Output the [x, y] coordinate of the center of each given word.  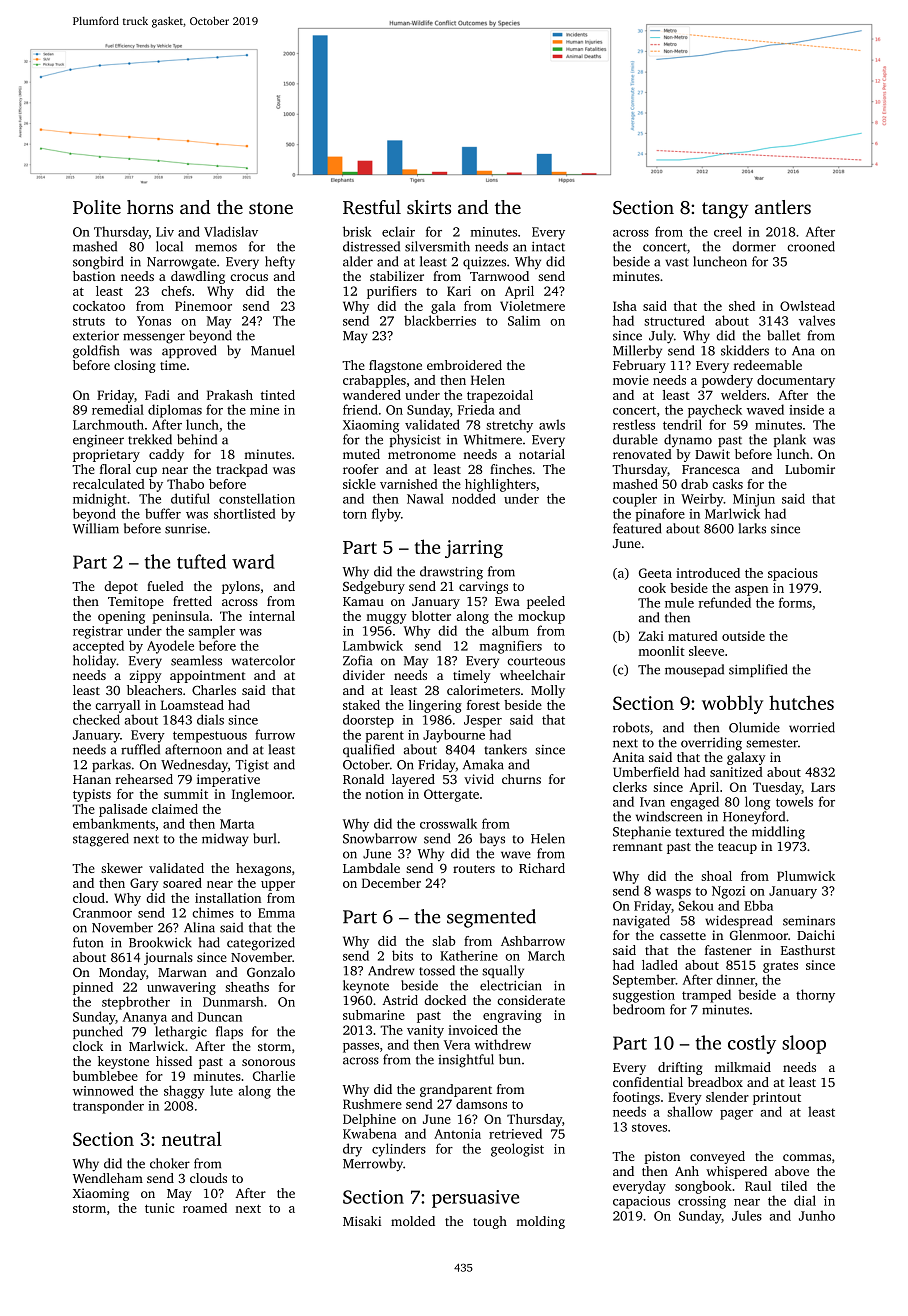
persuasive [475, 1199]
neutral [192, 1138]
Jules [747, 1215]
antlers [783, 207]
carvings [483, 587]
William [96, 528]
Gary [144, 884]
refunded [725, 602]
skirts [429, 207]
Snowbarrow [380, 838]
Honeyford [754, 818]
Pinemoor [203, 306]
